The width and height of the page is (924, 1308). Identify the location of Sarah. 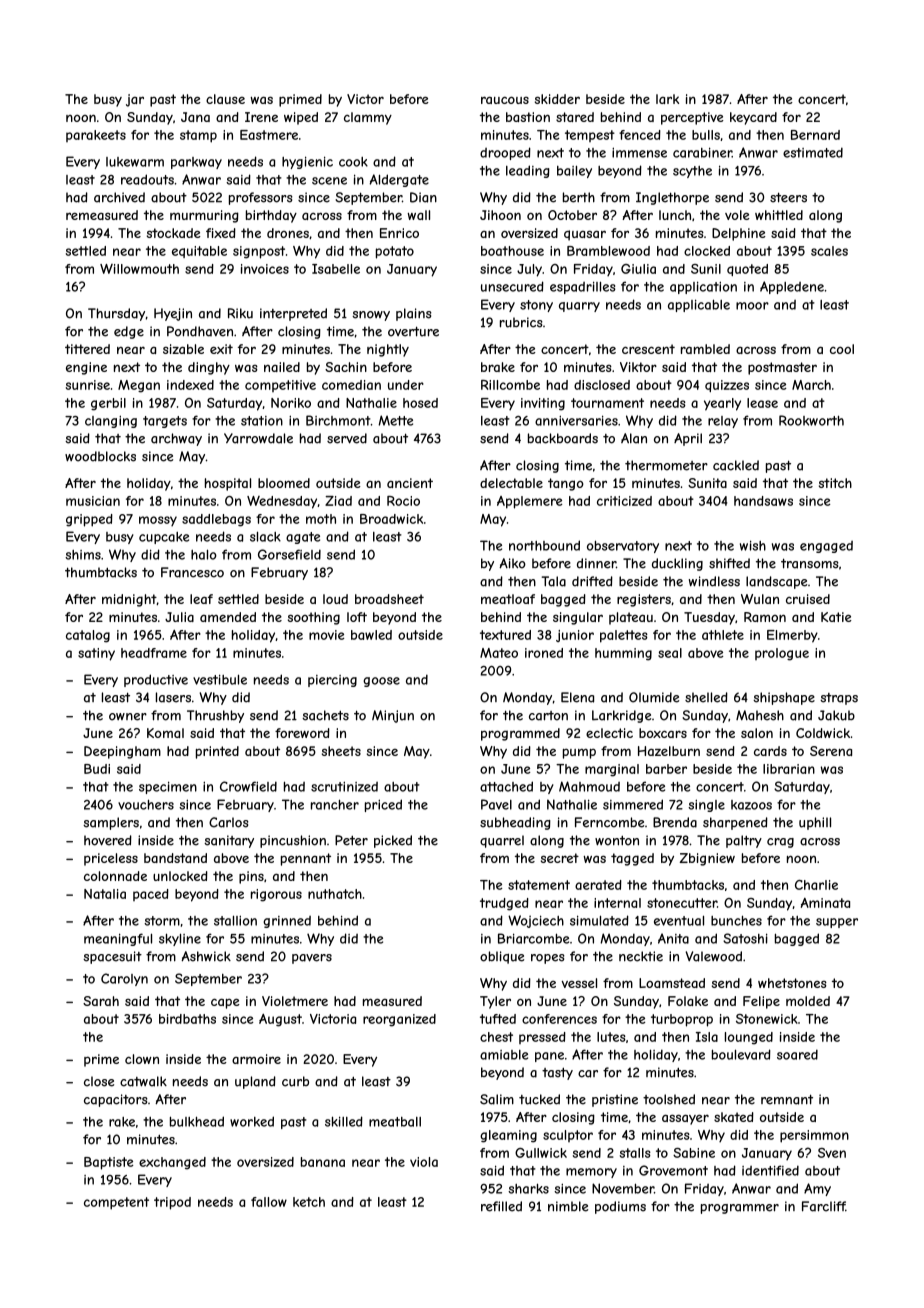
(101, 1001).
